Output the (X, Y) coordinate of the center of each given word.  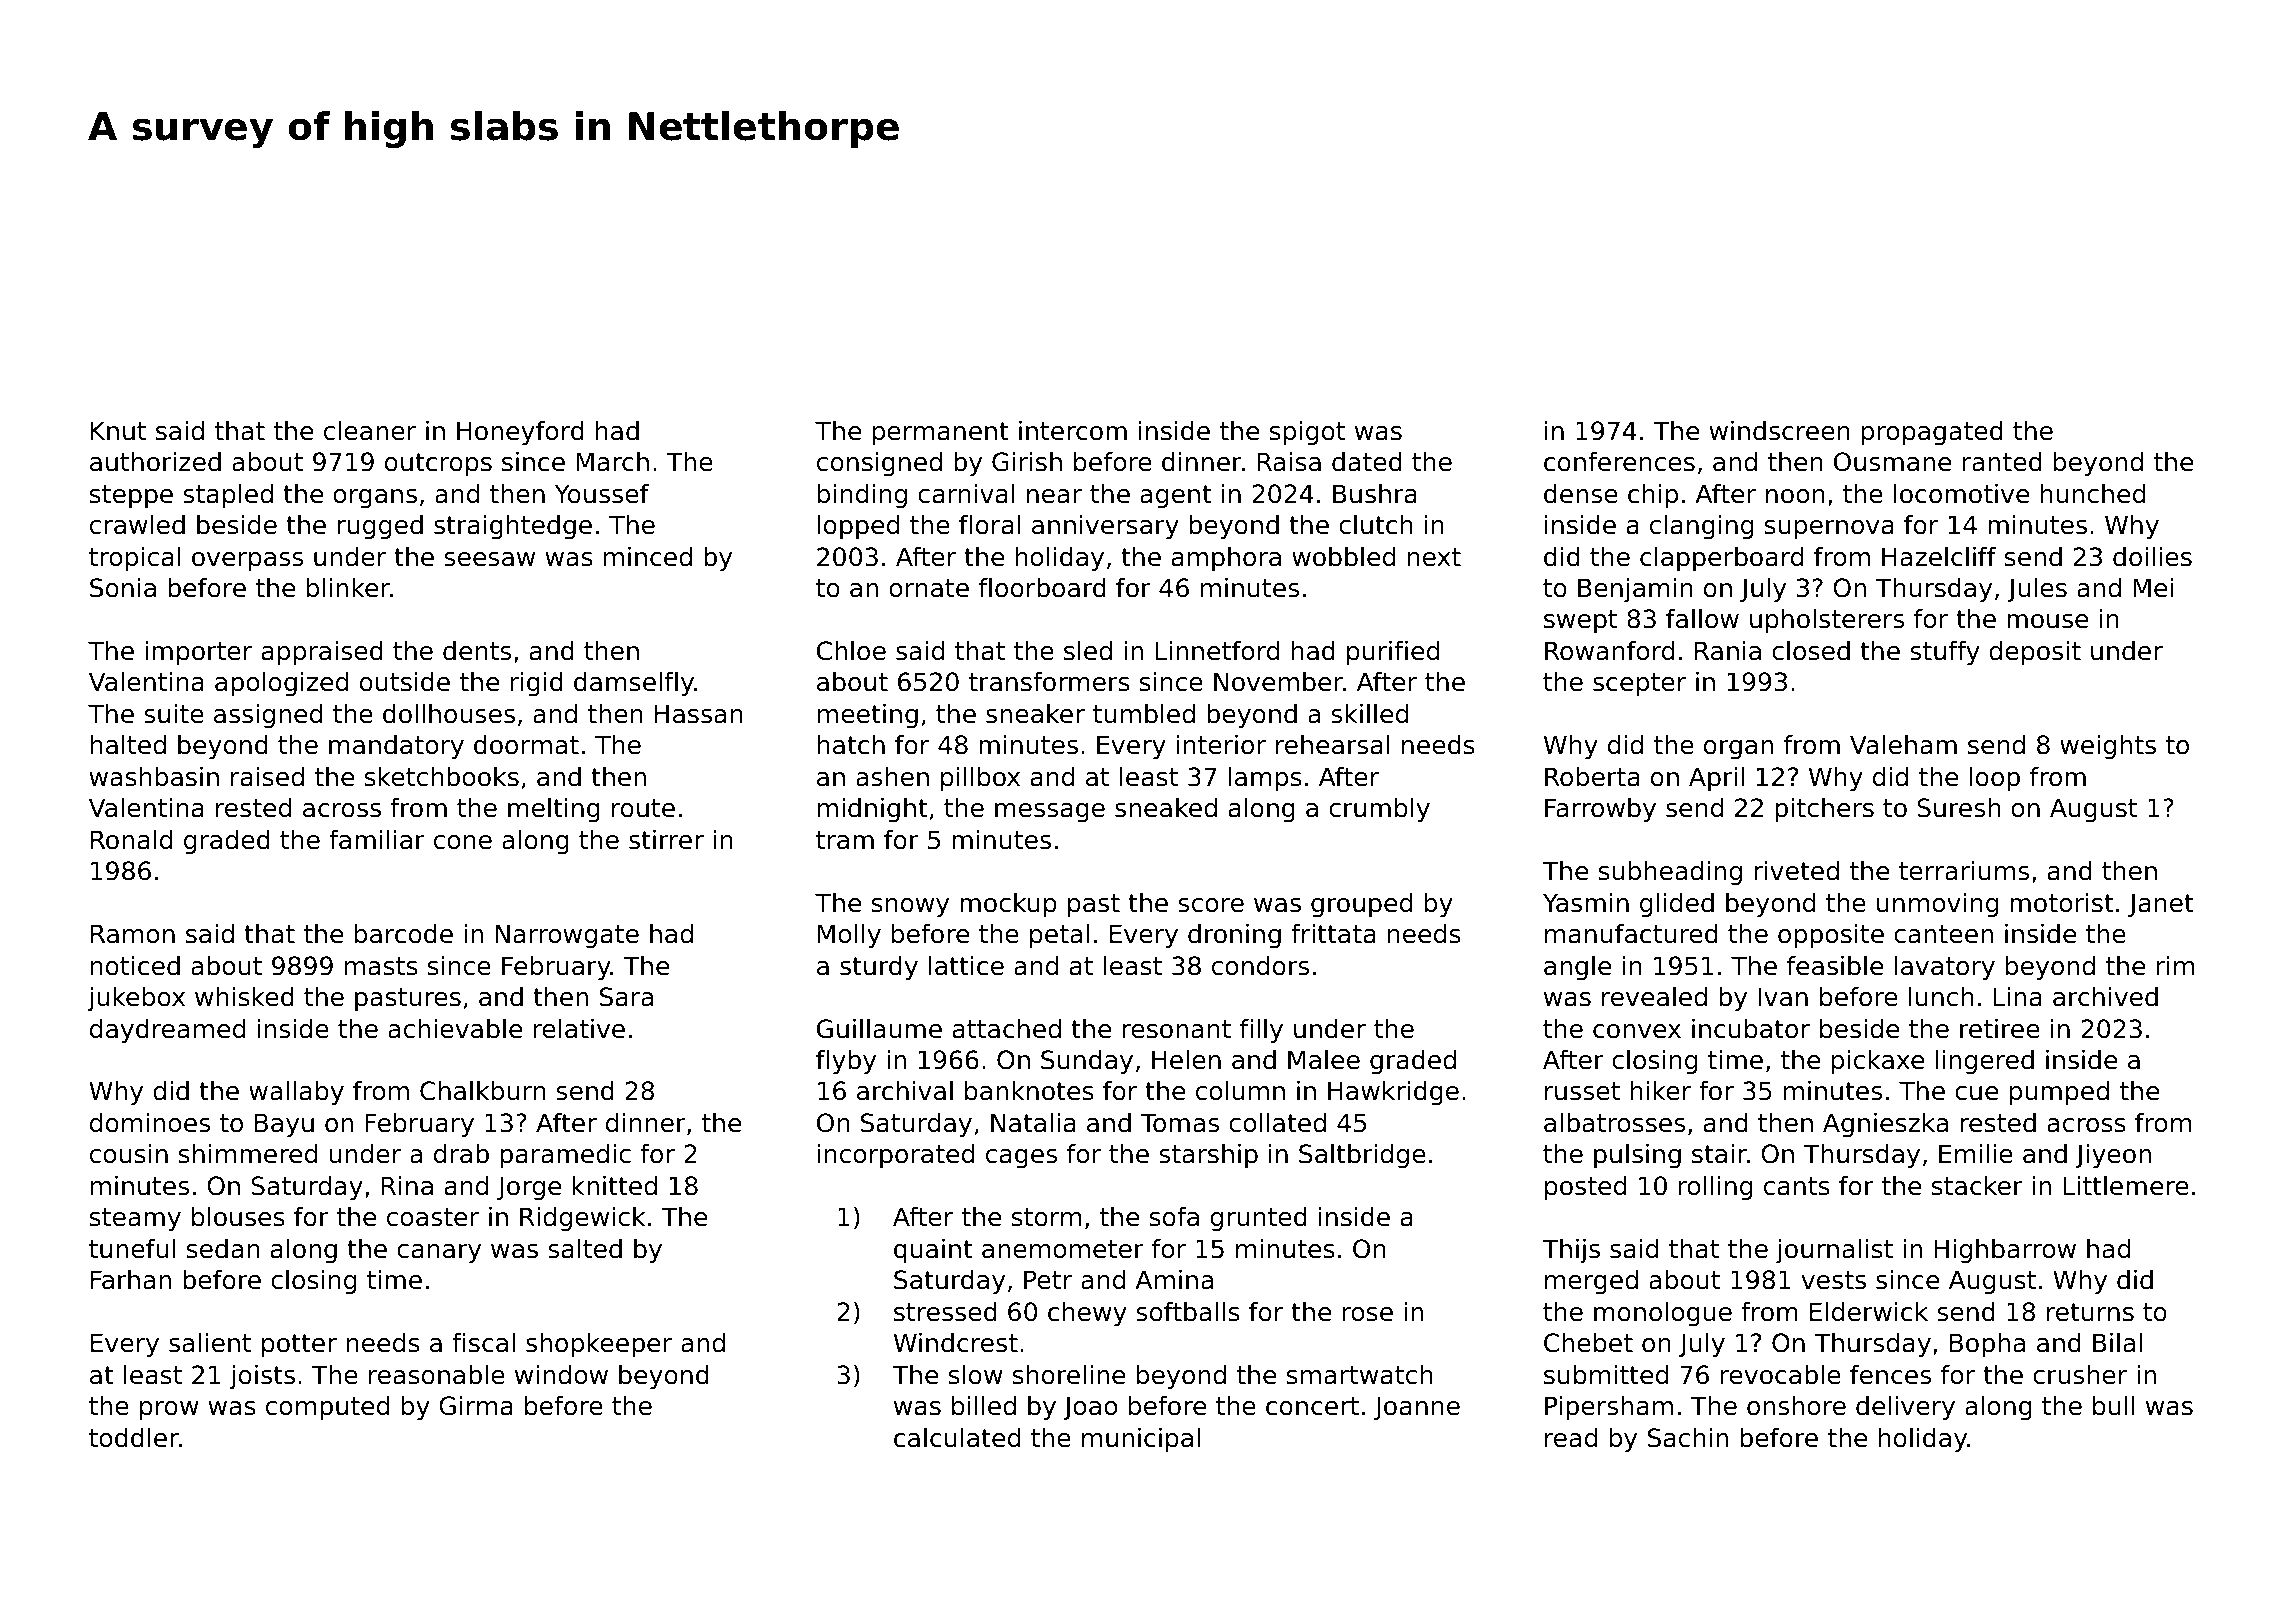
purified (1393, 653)
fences (1890, 1375)
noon (1795, 496)
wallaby (296, 1093)
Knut (118, 431)
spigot (1307, 433)
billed (984, 1406)
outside (405, 682)
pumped (2059, 1093)
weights (2108, 747)
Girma (476, 1406)
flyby (846, 1062)
